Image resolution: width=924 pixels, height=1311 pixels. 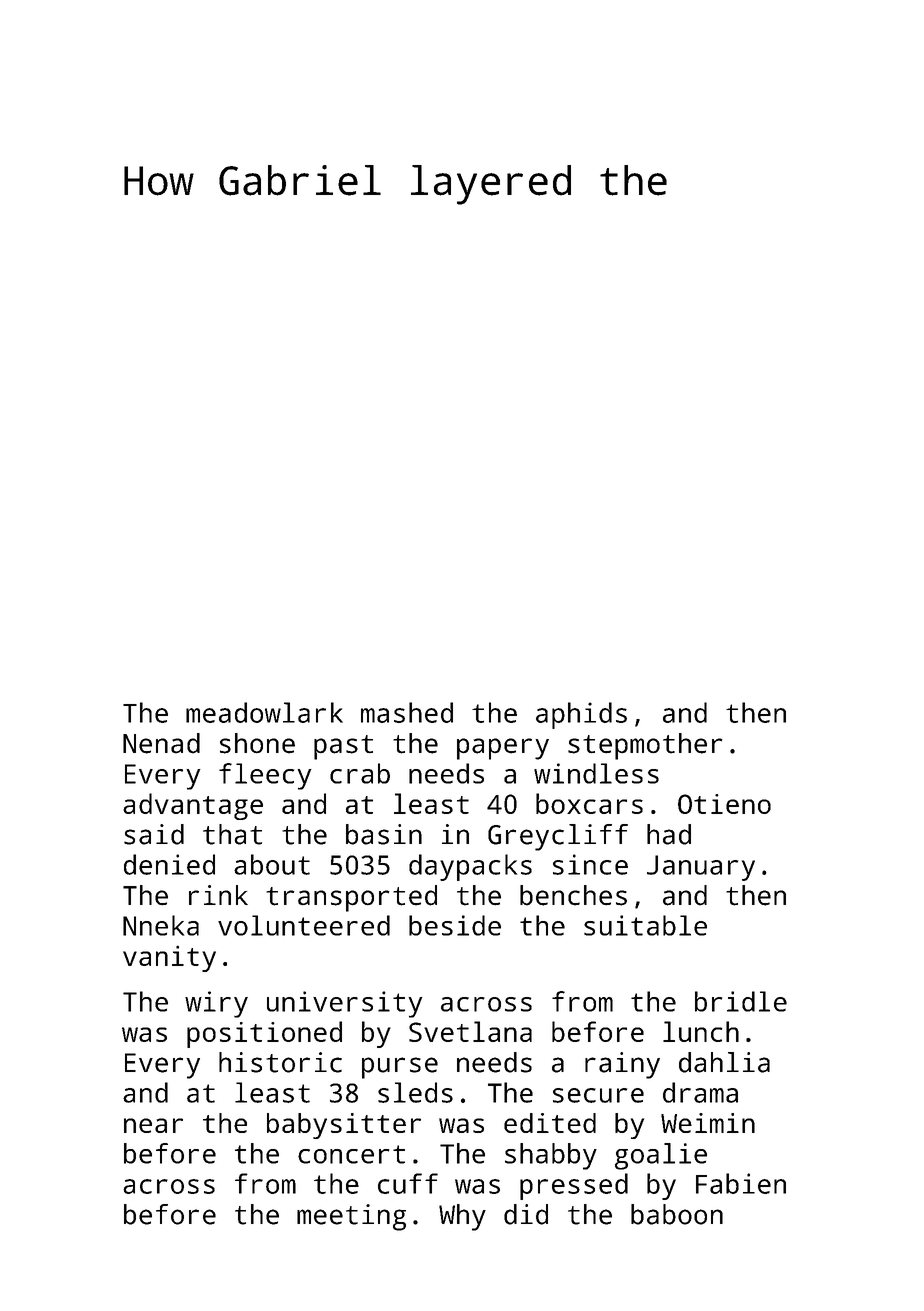 What do you see at coordinates (216, 1004) in the screenshot?
I see `wiry` at bounding box center [216, 1004].
